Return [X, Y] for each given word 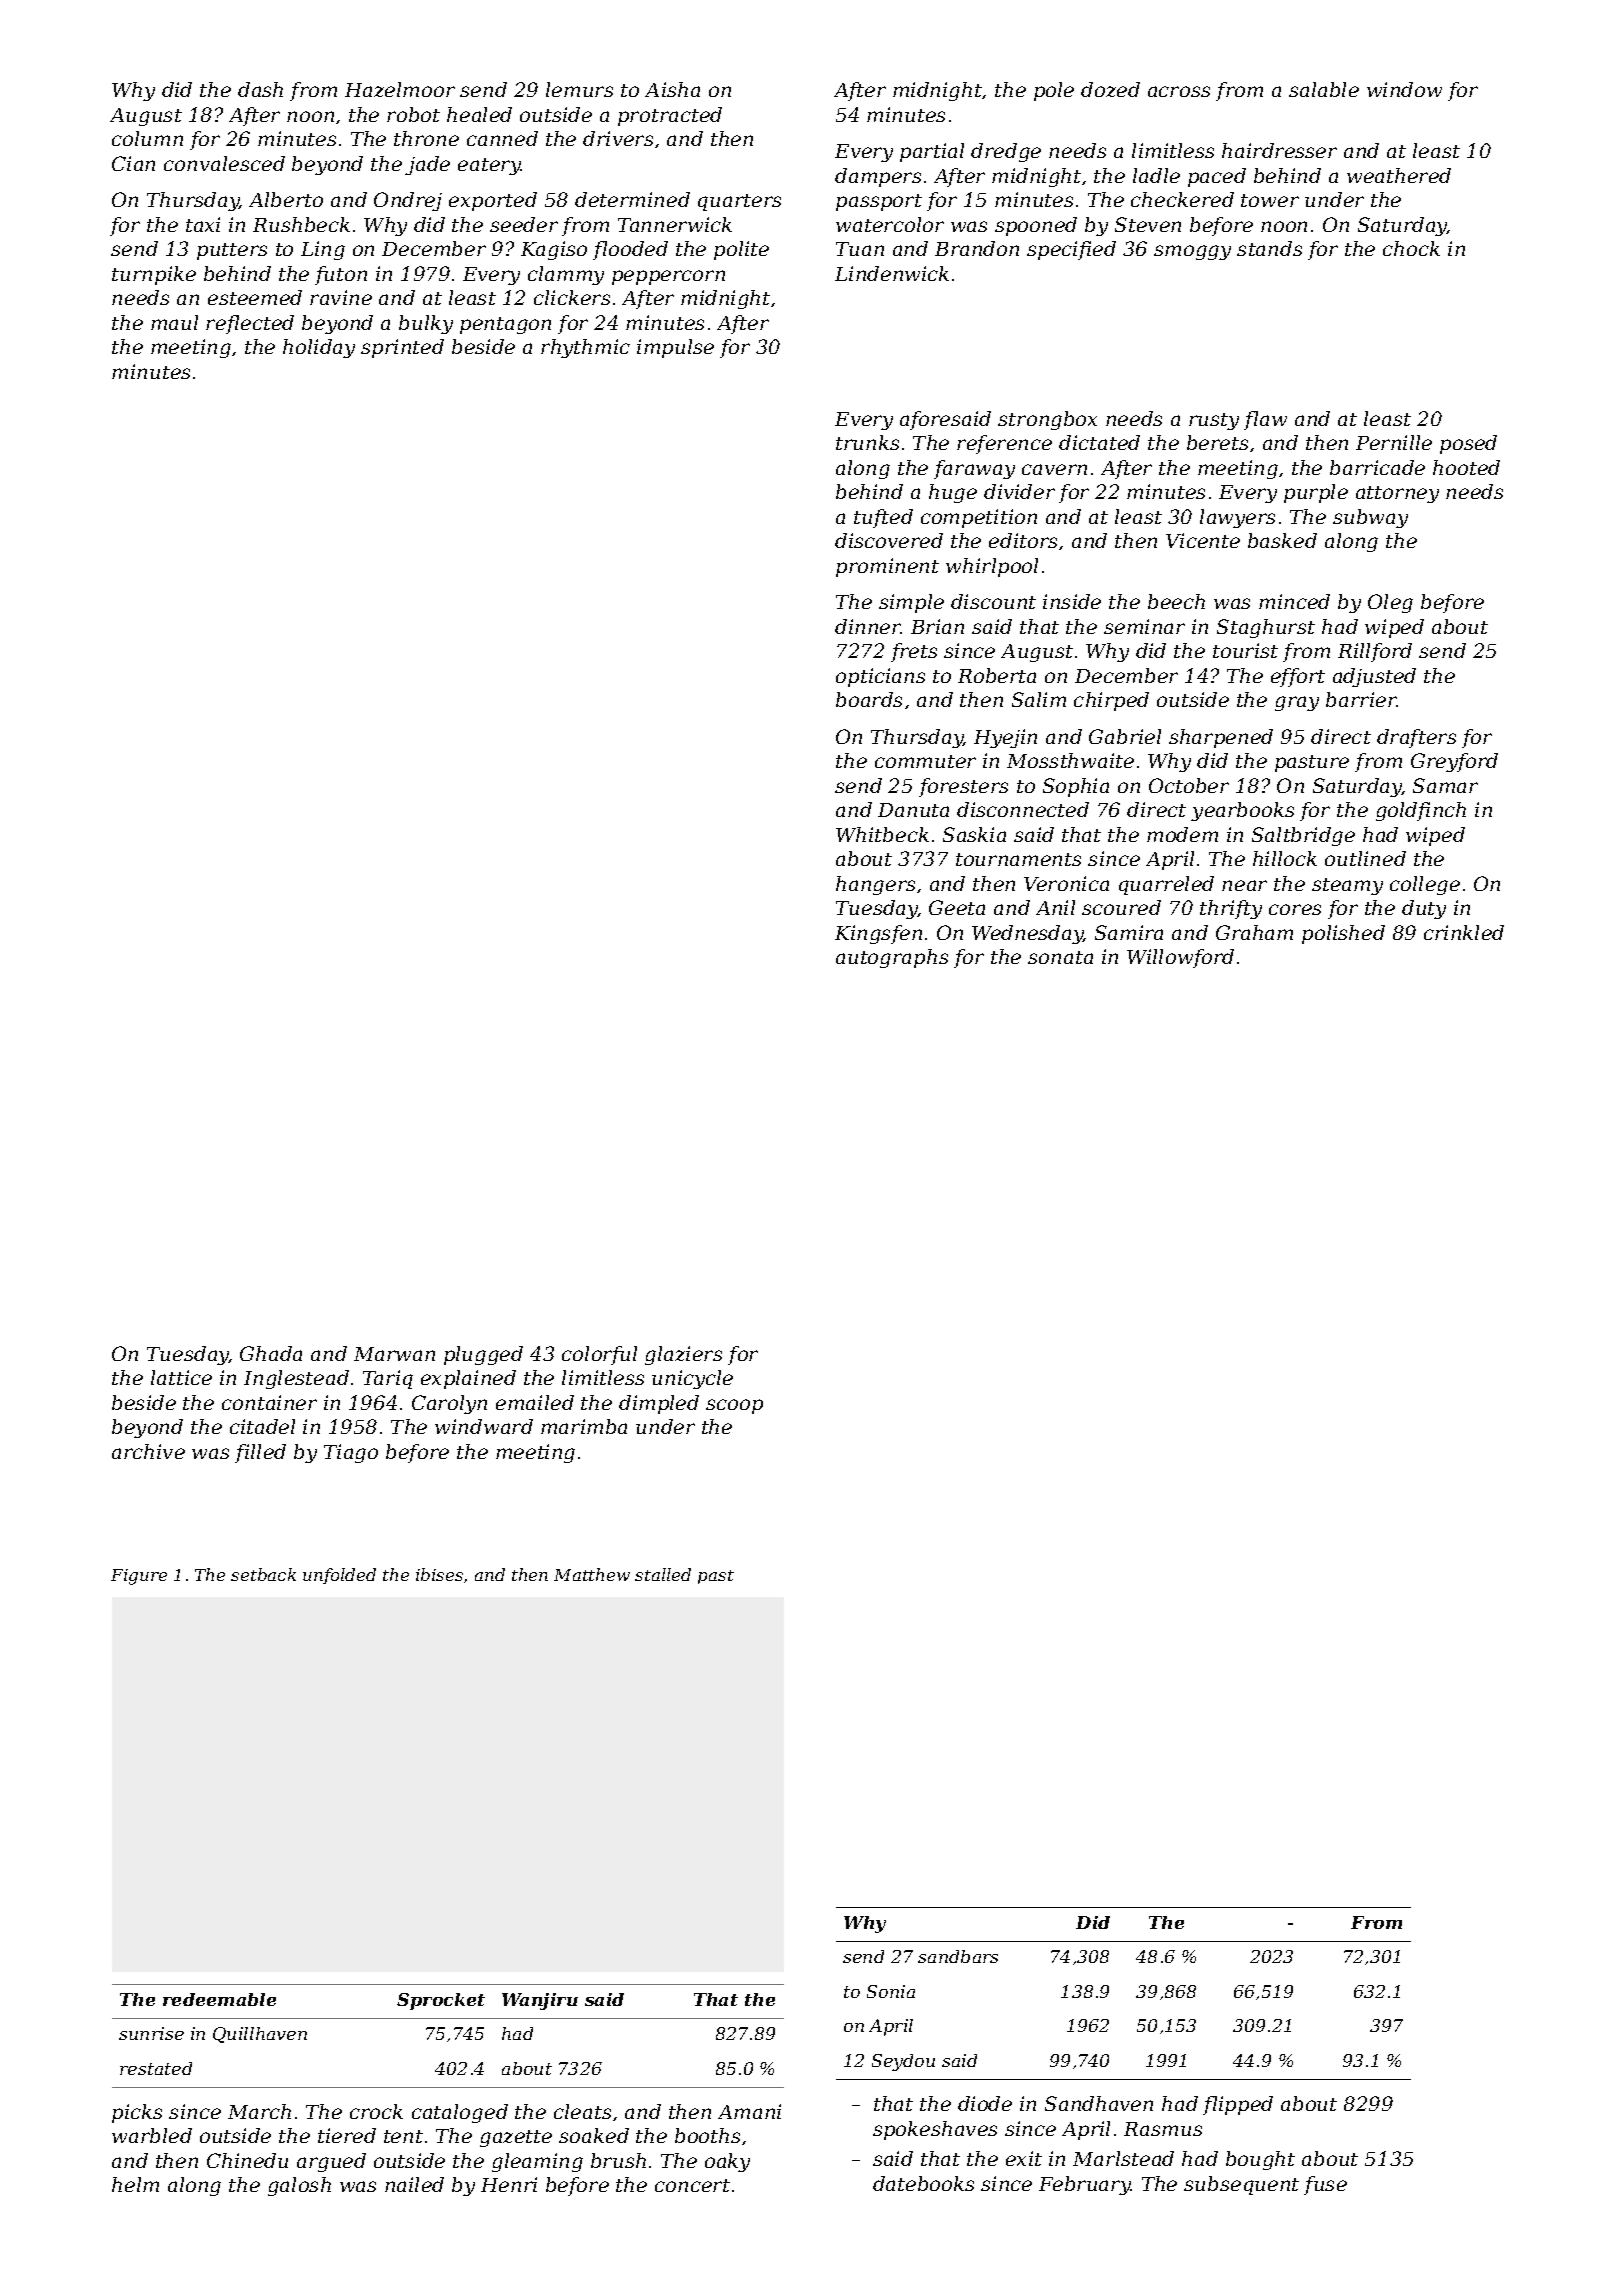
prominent [887, 567]
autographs [892, 958]
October [1189, 785]
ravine [341, 297]
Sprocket [441, 2001]
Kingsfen [878, 934]
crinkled [1464, 932]
